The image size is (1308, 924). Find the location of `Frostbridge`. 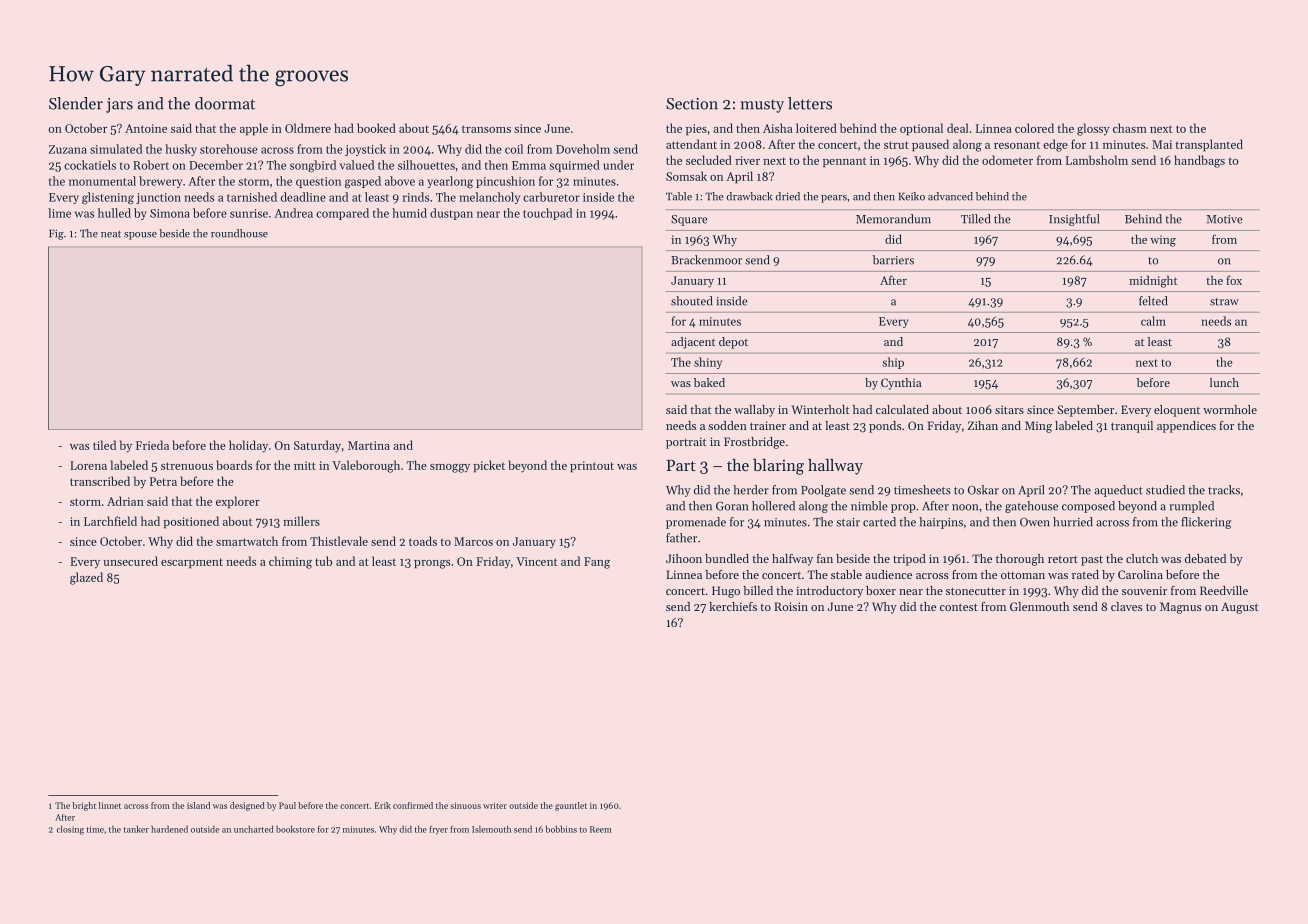

Frostbridge is located at coordinates (754, 443).
